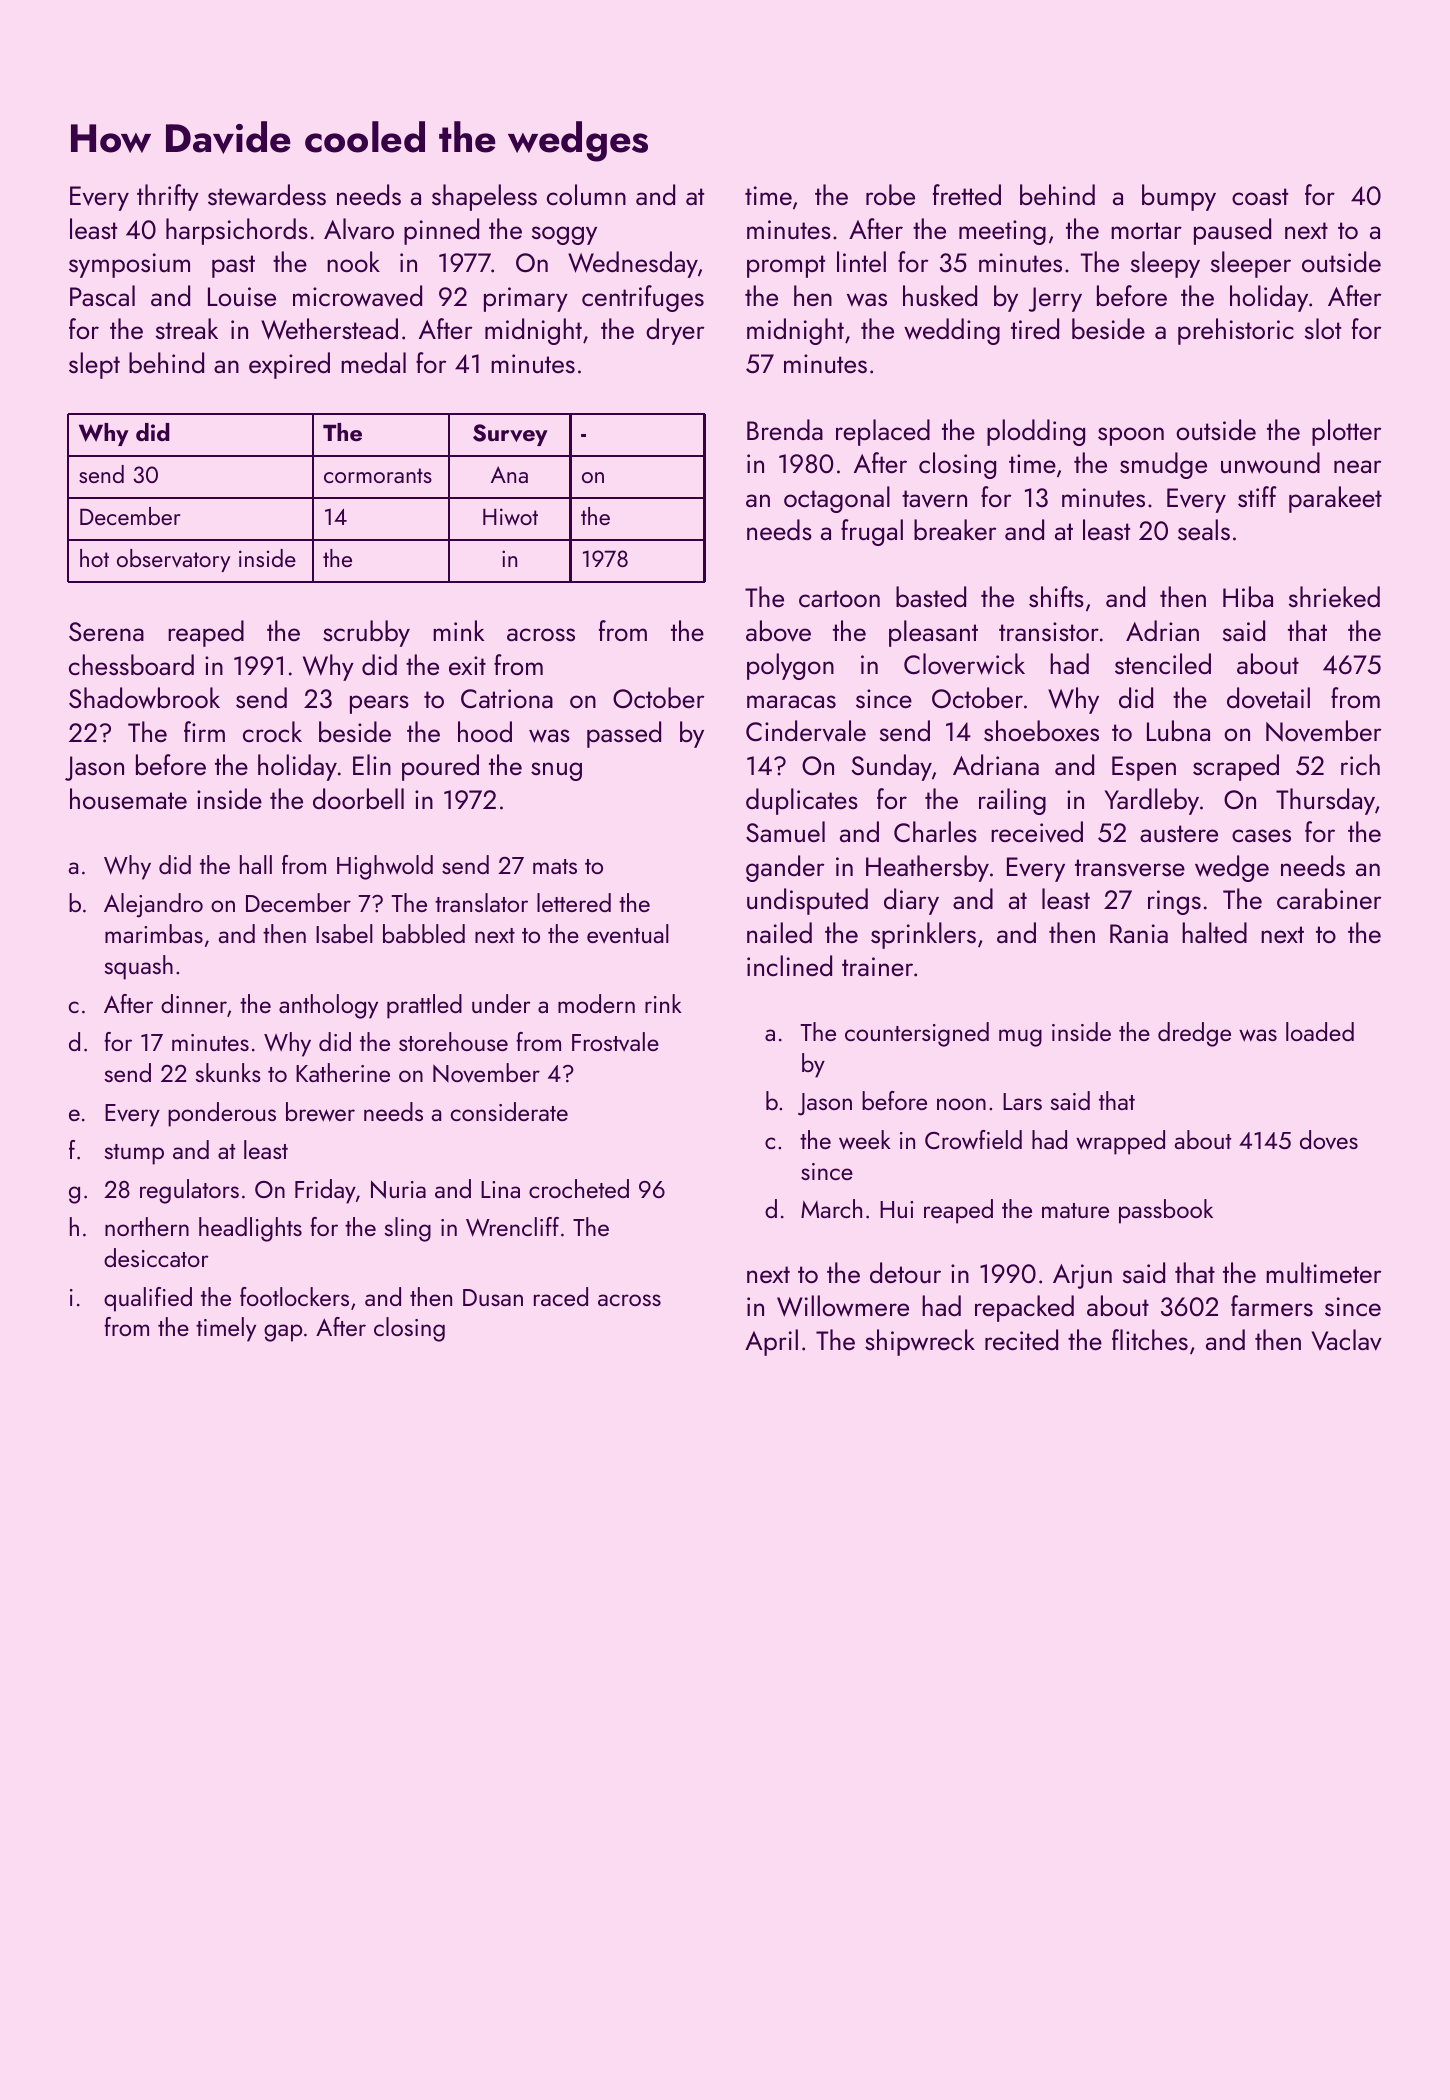  Describe the element at coordinates (1236, 331) in the screenshot. I see `prehistoric` at that location.
